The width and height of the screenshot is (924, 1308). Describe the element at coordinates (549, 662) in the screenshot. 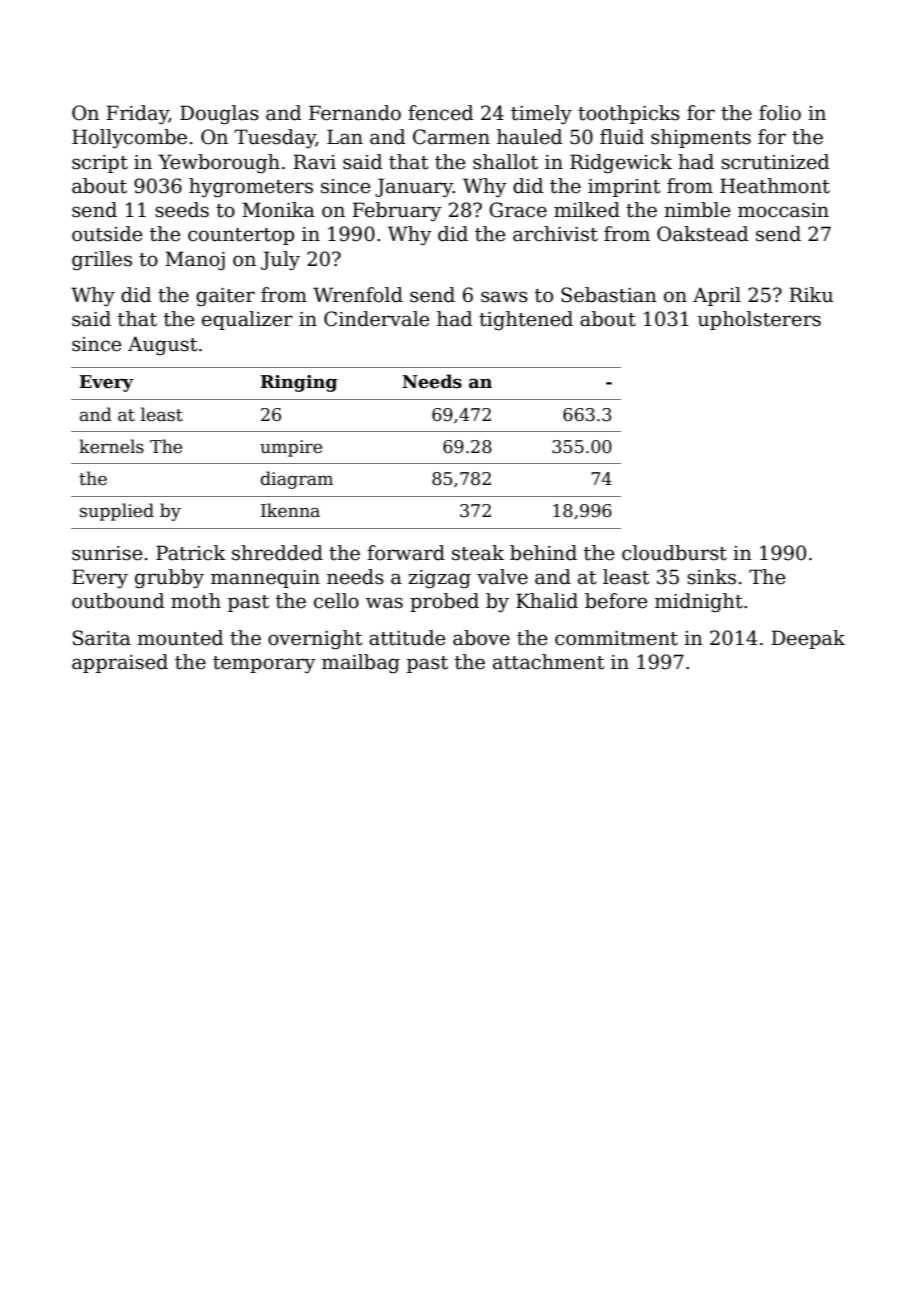

I see `attachment` at that location.
